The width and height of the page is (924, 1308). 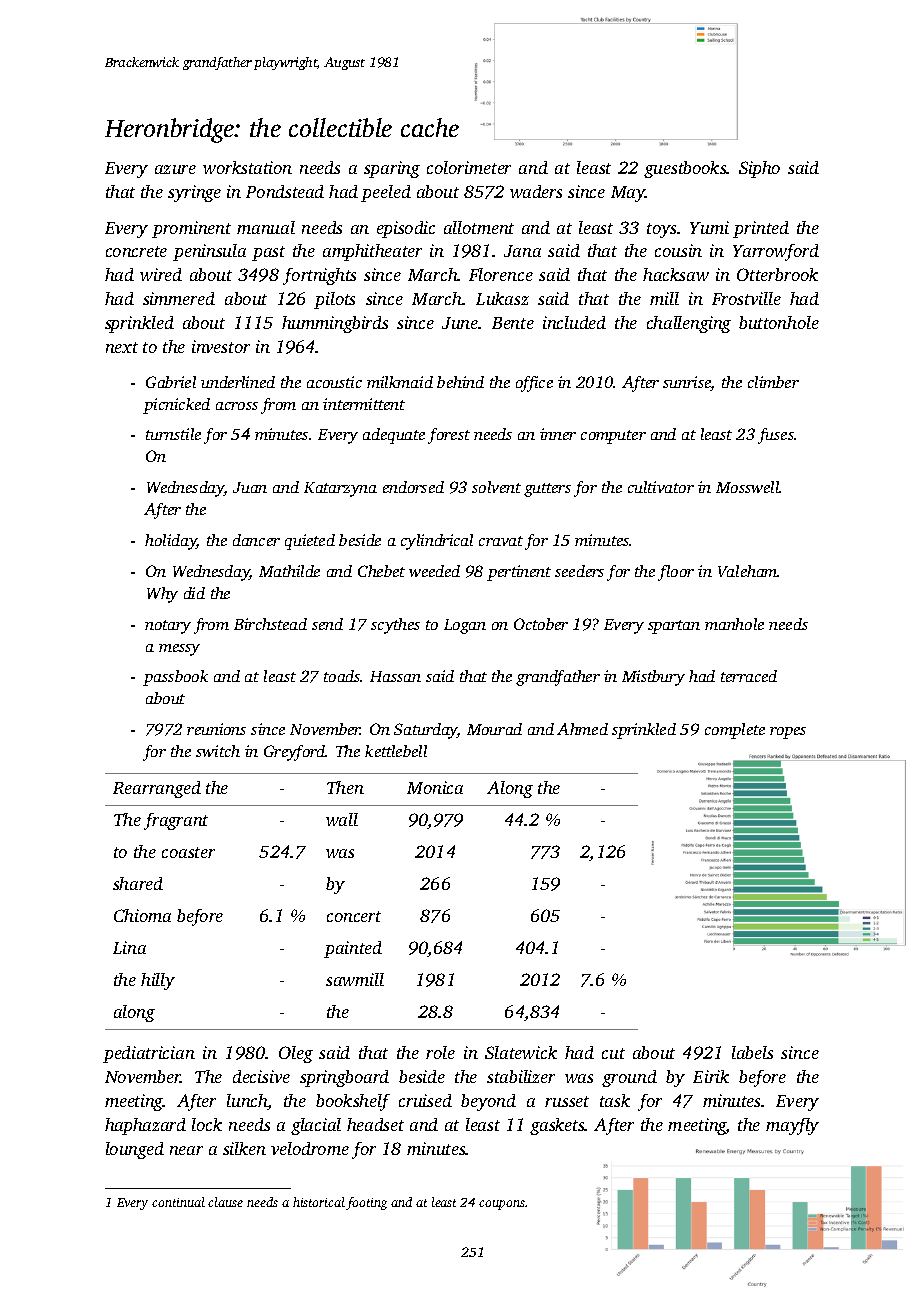 What do you see at coordinates (178, 1202) in the page?
I see `continual` at bounding box center [178, 1202].
